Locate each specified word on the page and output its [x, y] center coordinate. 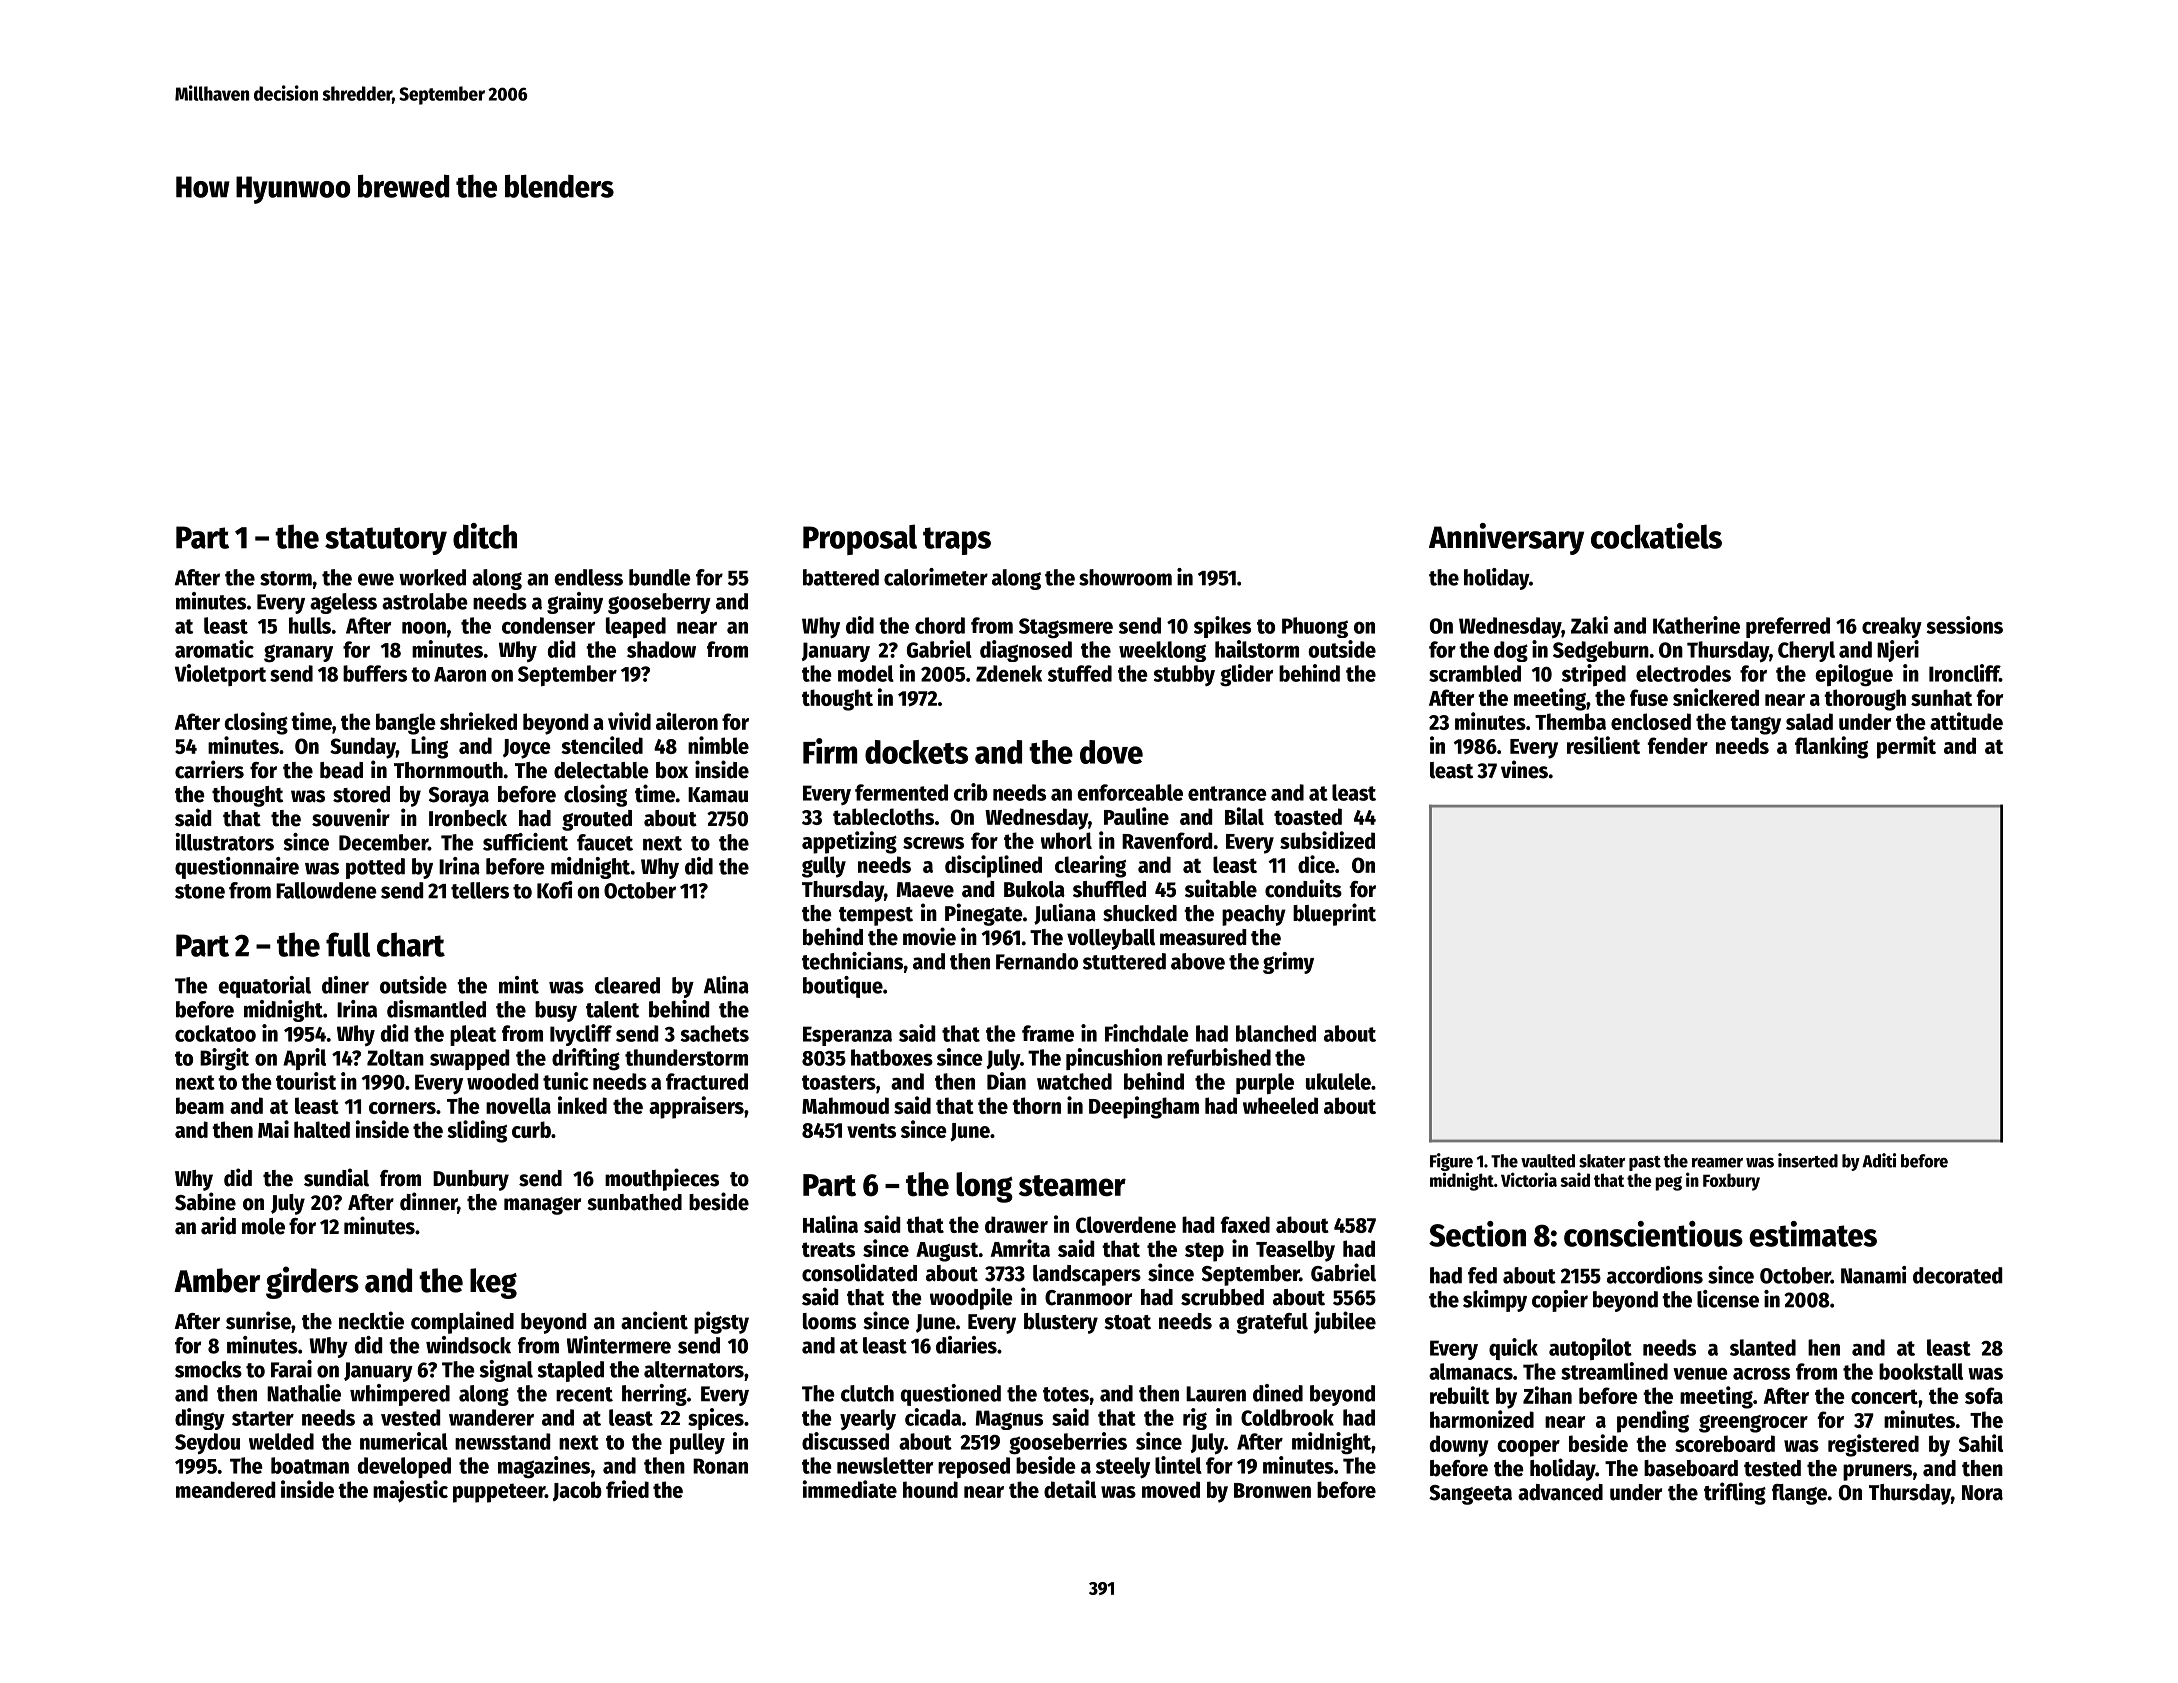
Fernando [1037, 961]
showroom [1125, 577]
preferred [1788, 627]
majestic [410, 1491]
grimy [1288, 963]
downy [1459, 1446]
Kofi [555, 890]
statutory [386, 541]
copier [1560, 1301]
